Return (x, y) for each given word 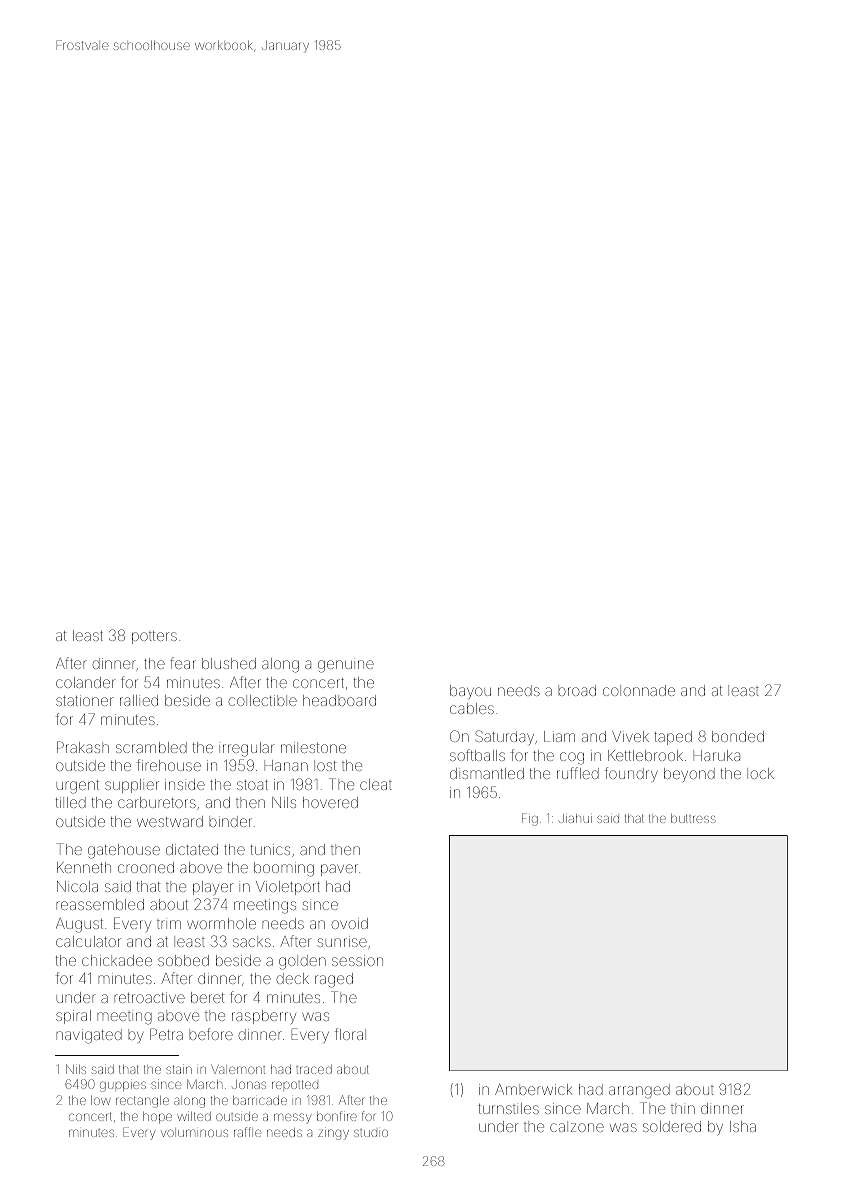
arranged (639, 1091)
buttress (693, 818)
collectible (262, 700)
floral (350, 1034)
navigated (89, 1036)
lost (325, 765)
